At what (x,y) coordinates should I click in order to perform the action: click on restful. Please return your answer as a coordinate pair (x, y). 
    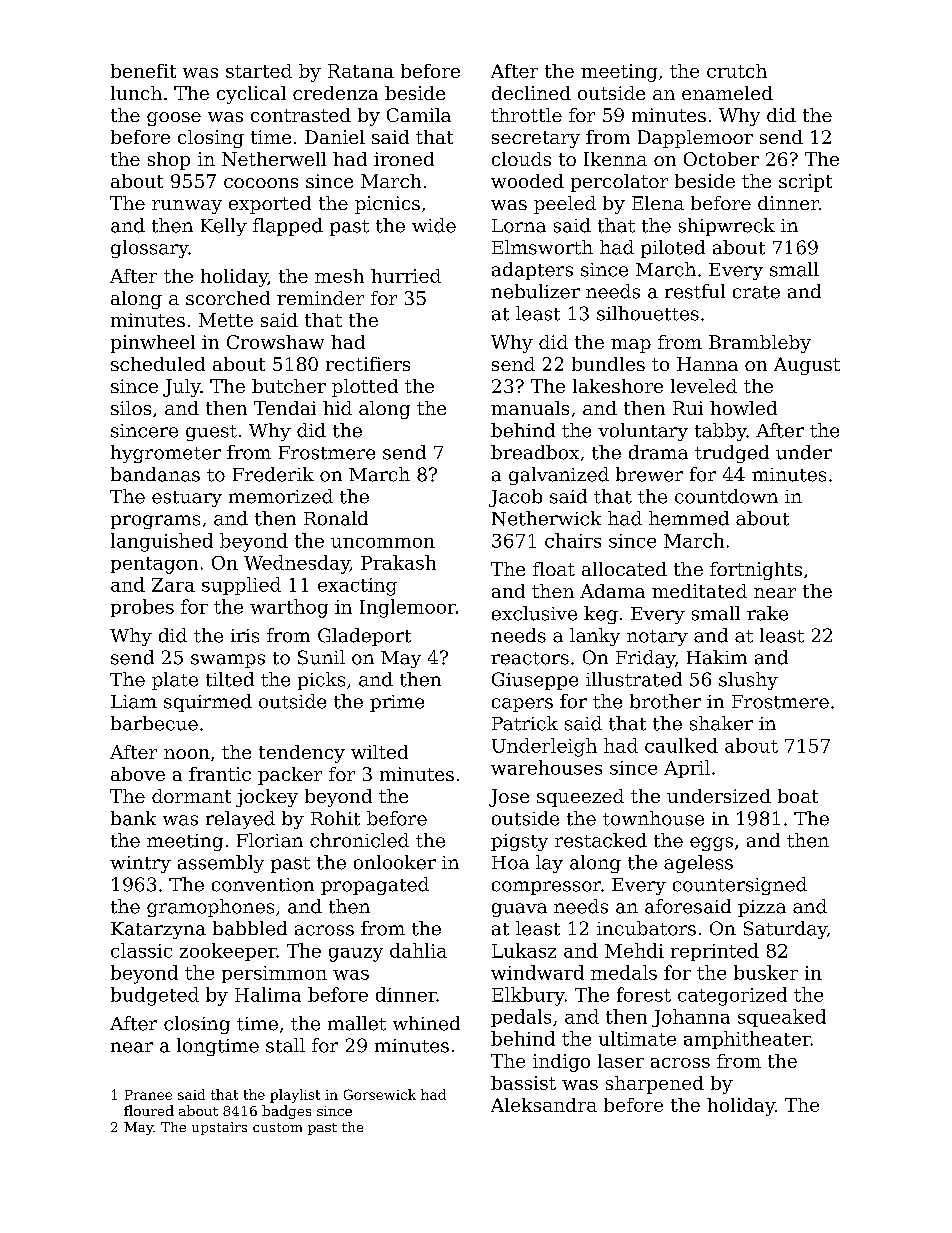
    Looking at the image, I should click on (695, 291).
